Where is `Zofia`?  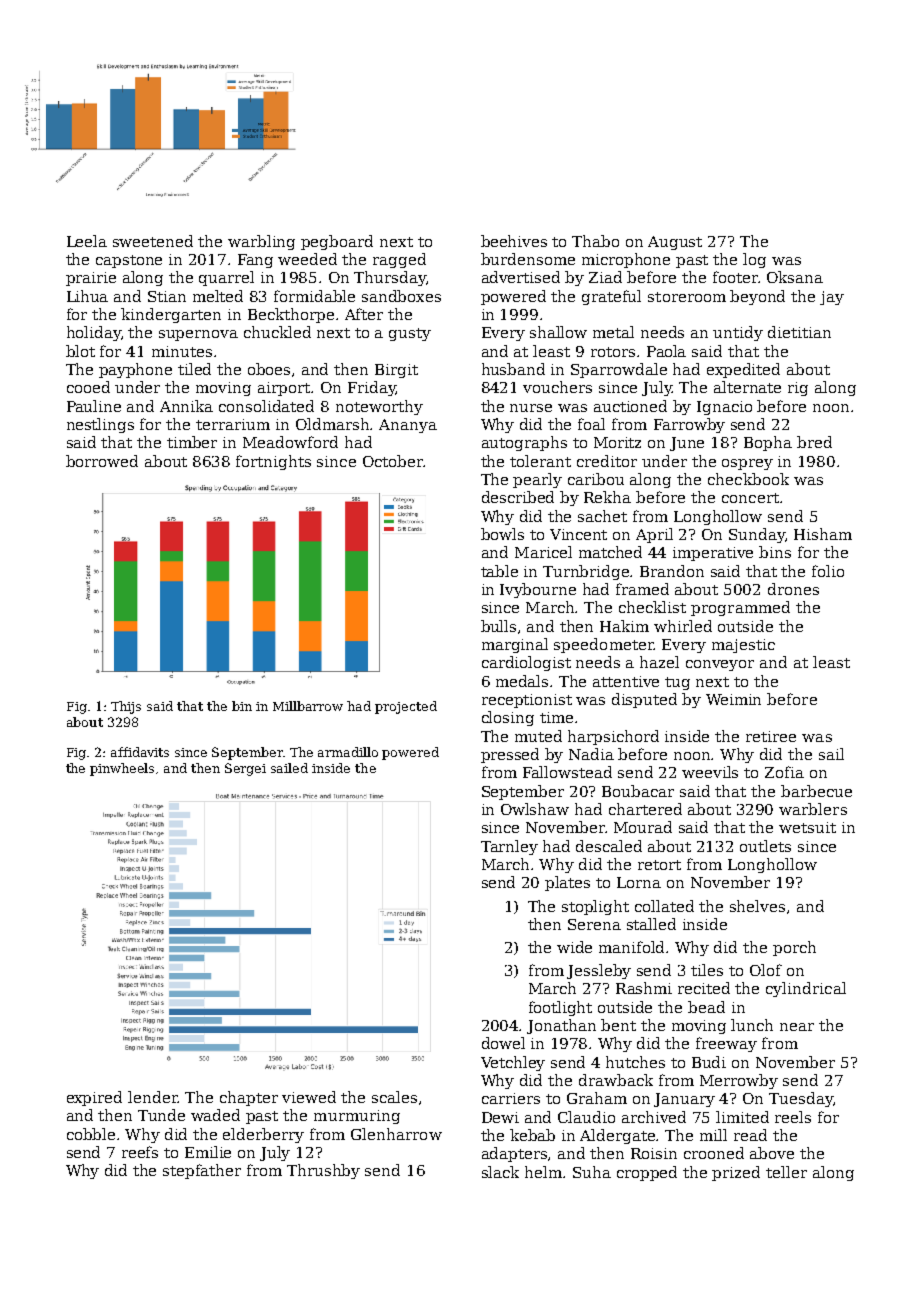
Zofia is located at coordinates (784, 772).
